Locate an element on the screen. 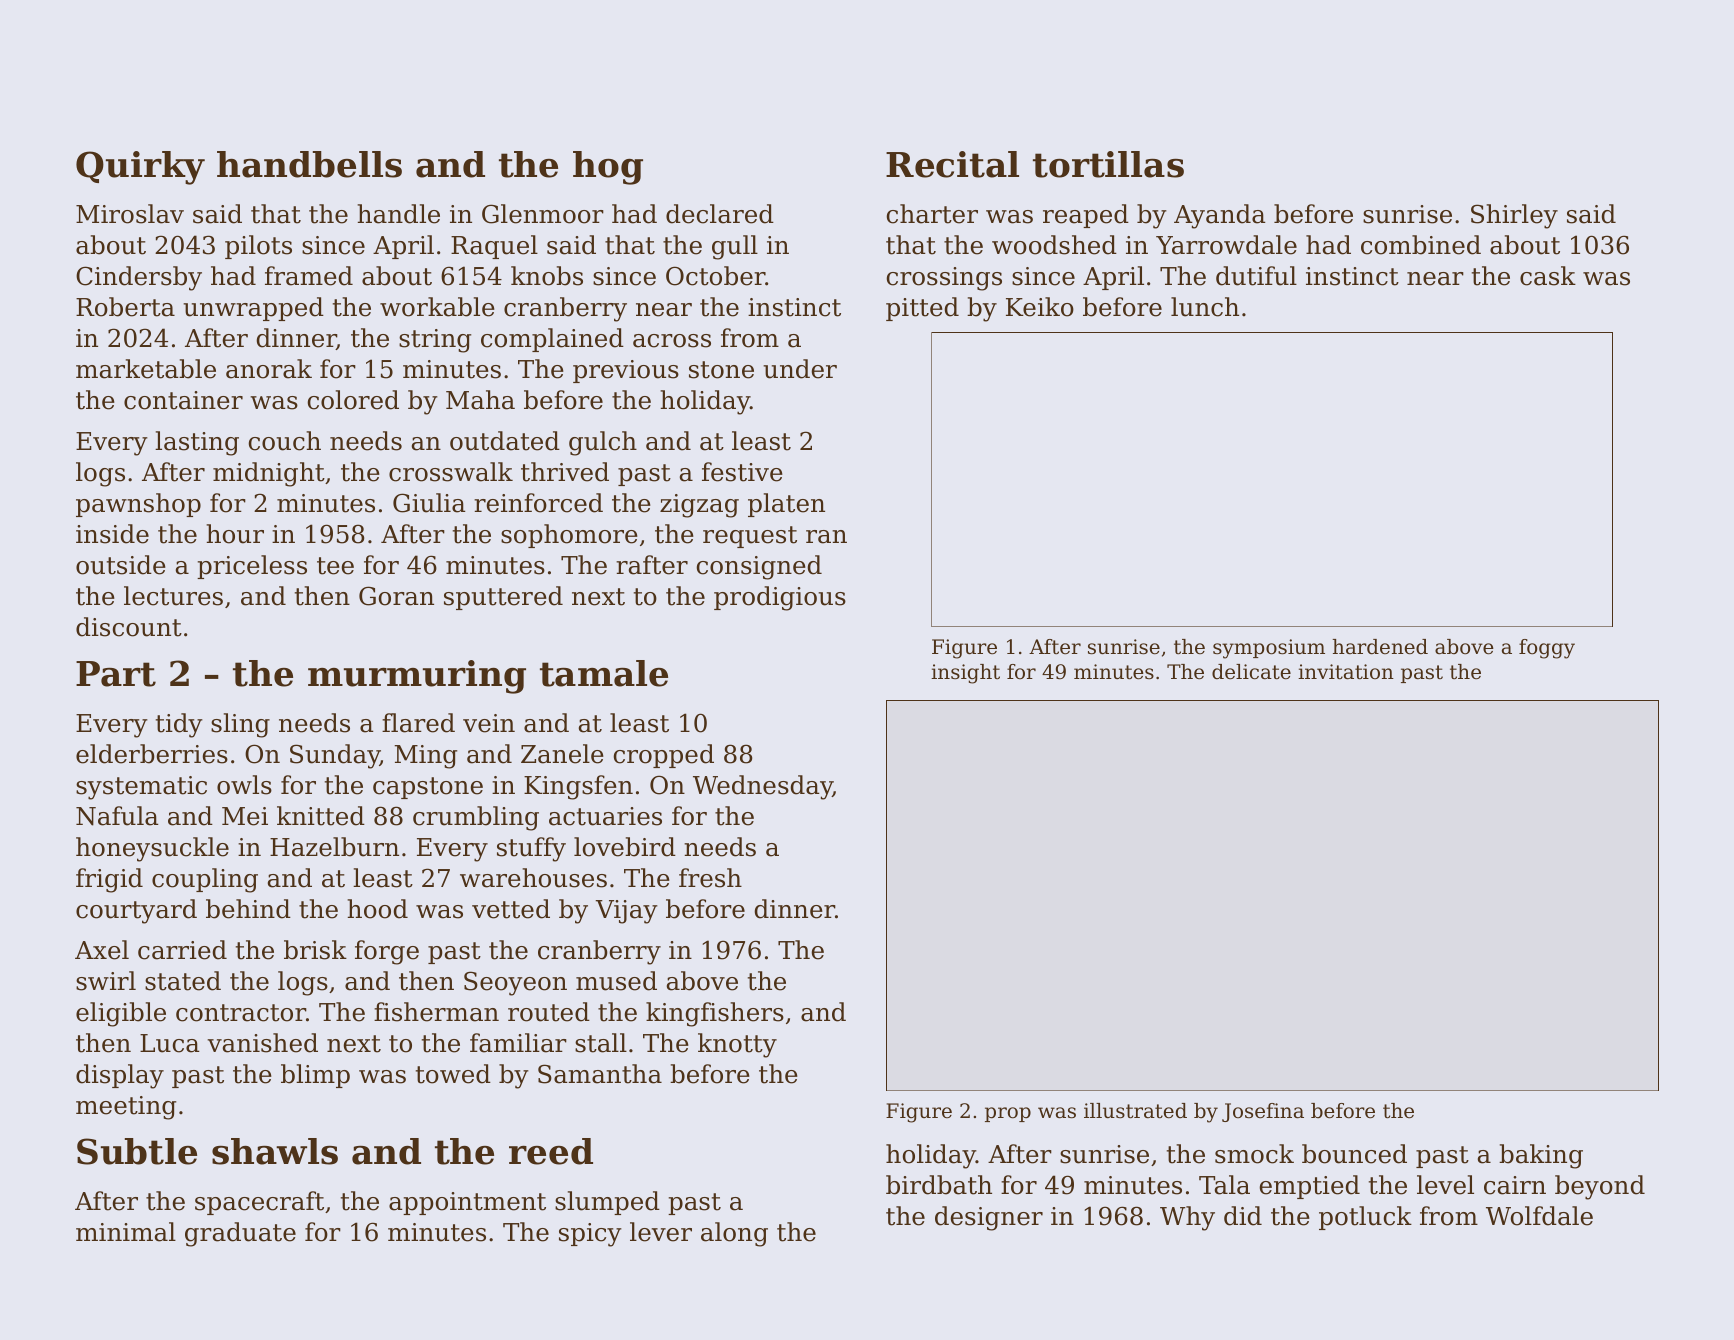 The image size is (1734, 1340). Wolfdale is located at coordinates (1539, 1216).
